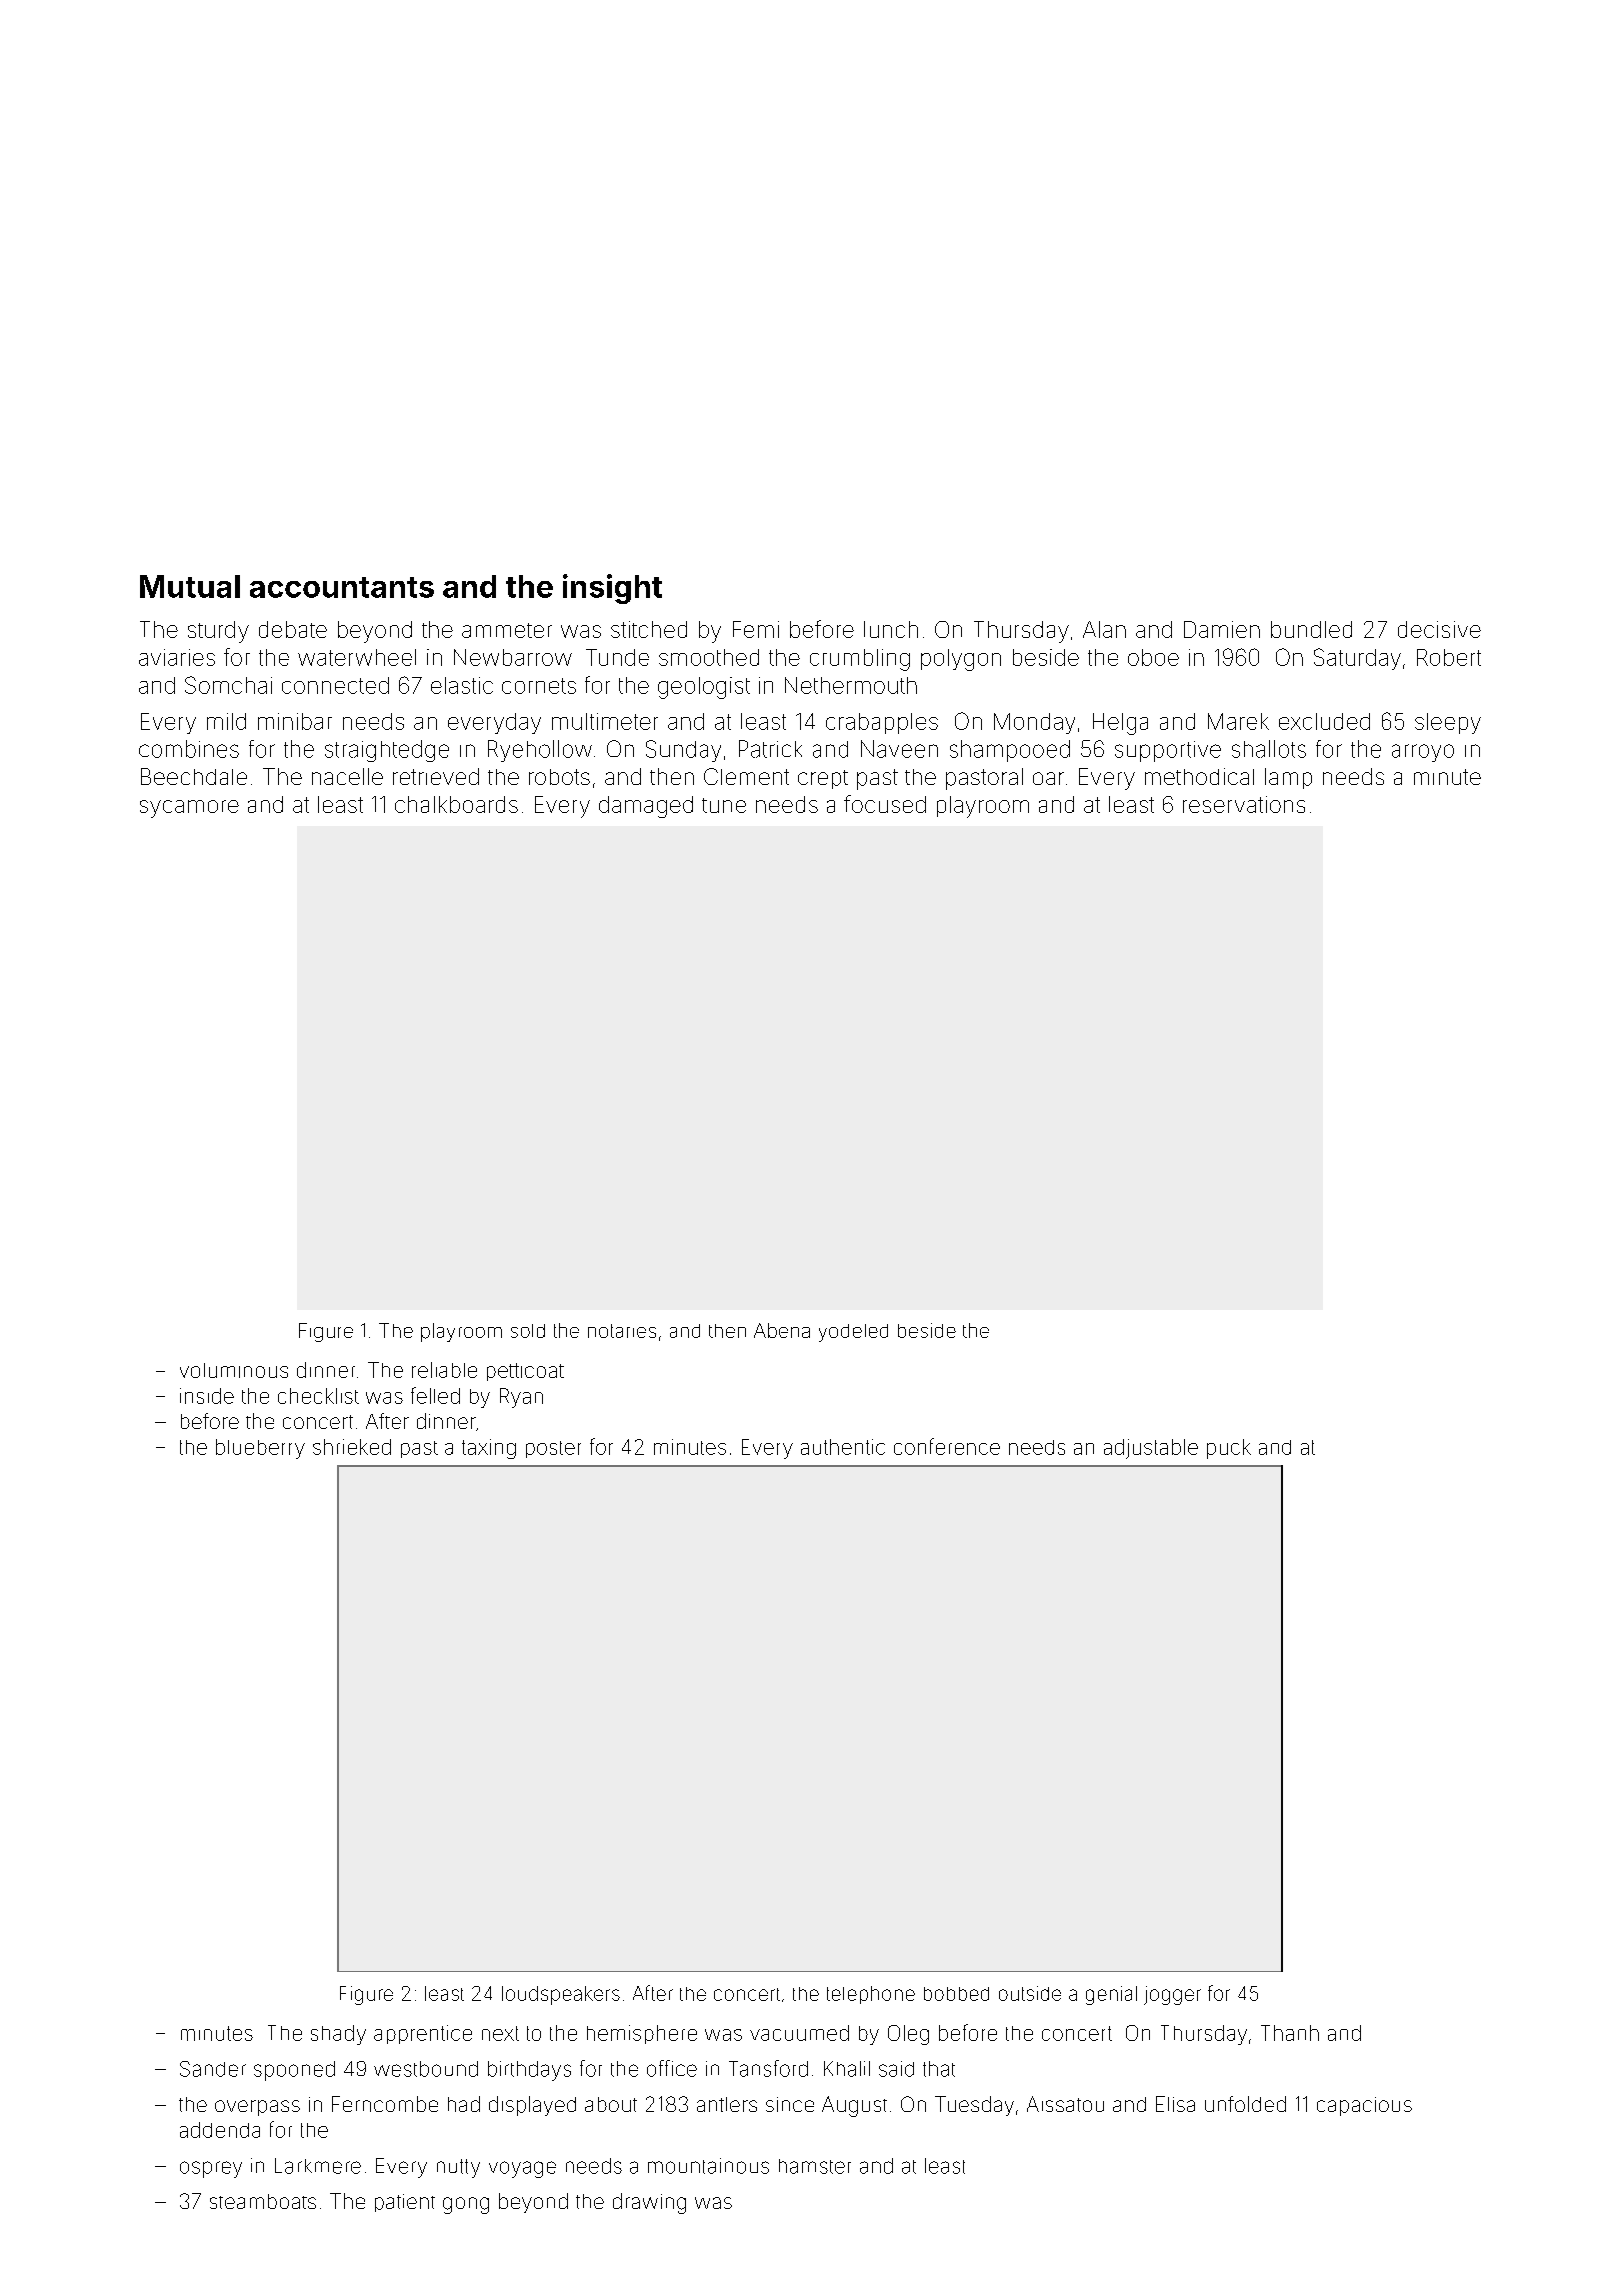 This screenshot has height=2292, width=1620. I want to click on shampooed, so click(1010, 751).
